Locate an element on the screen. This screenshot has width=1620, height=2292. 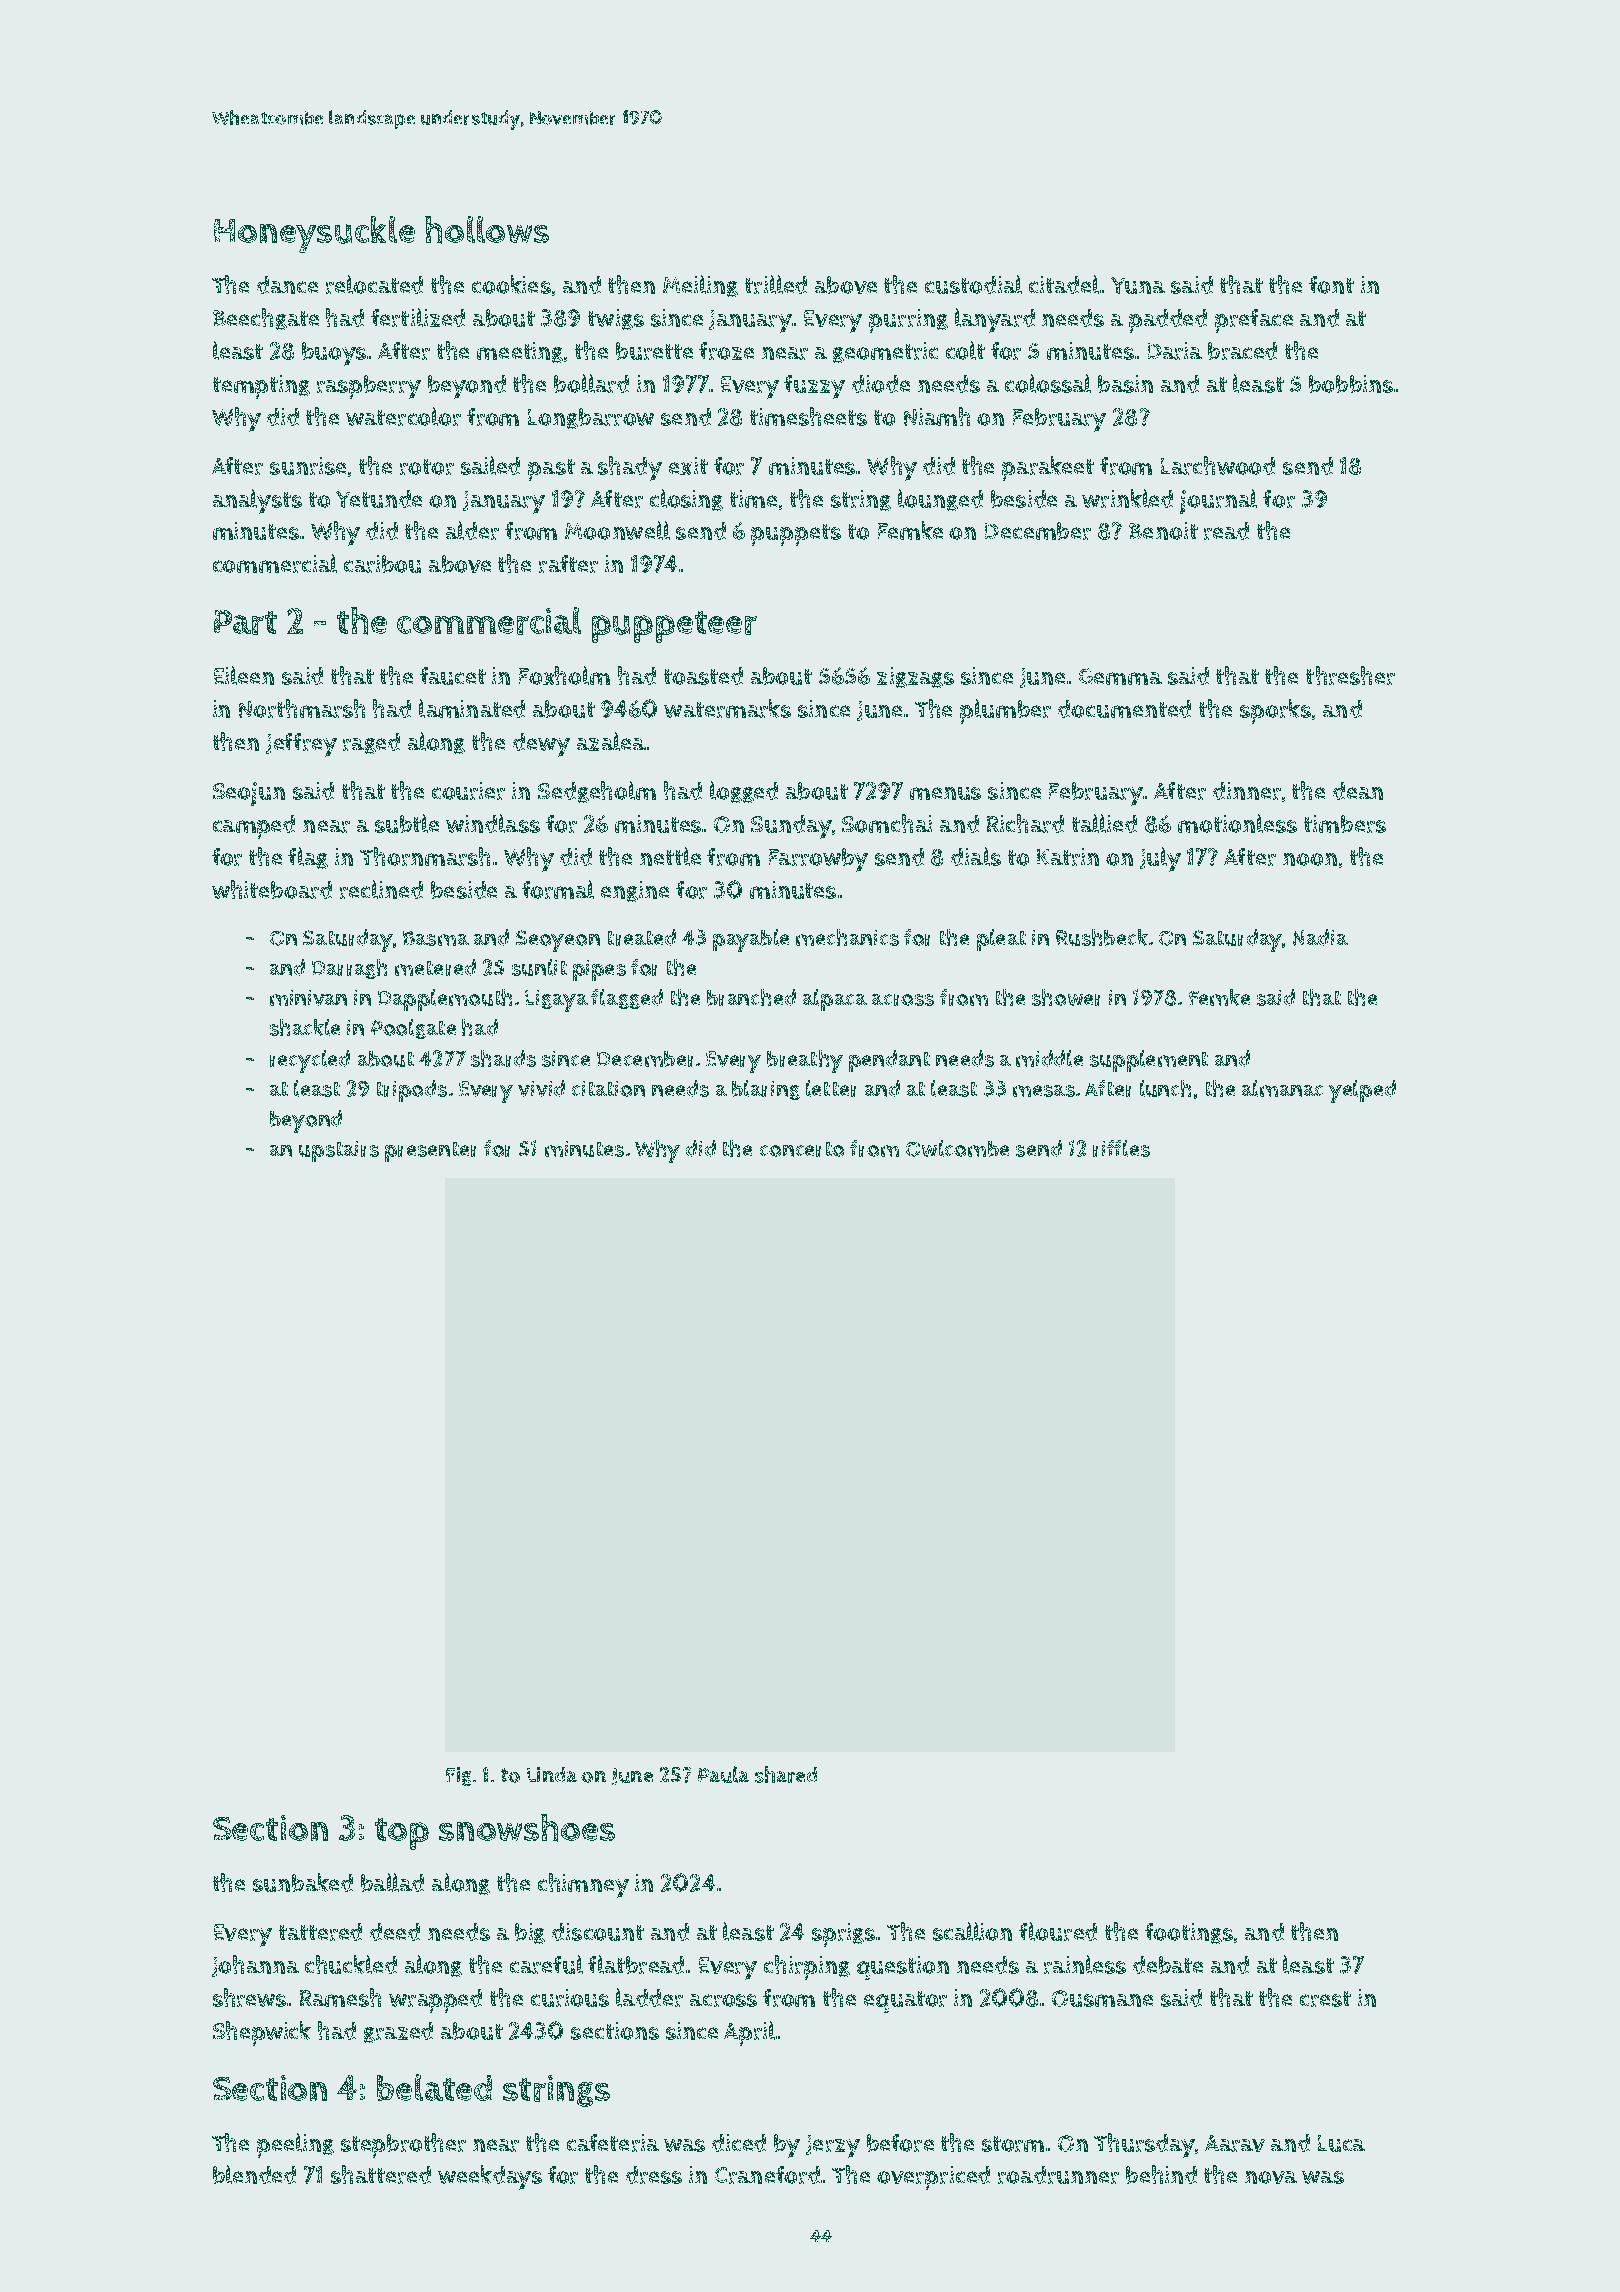
relocated is located at coordinates (374, 284).
